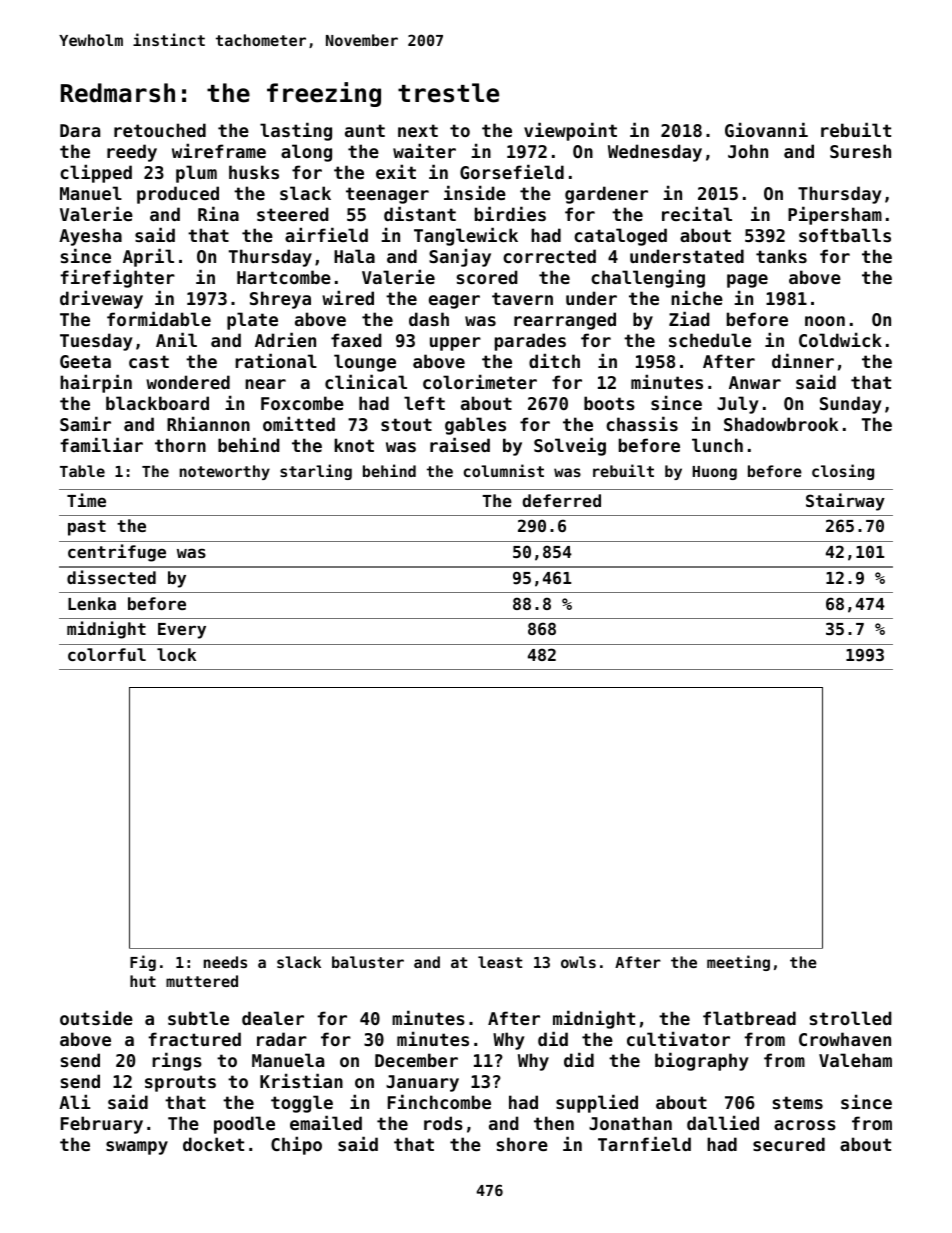  I want to click on December, so click(416, 1060).
